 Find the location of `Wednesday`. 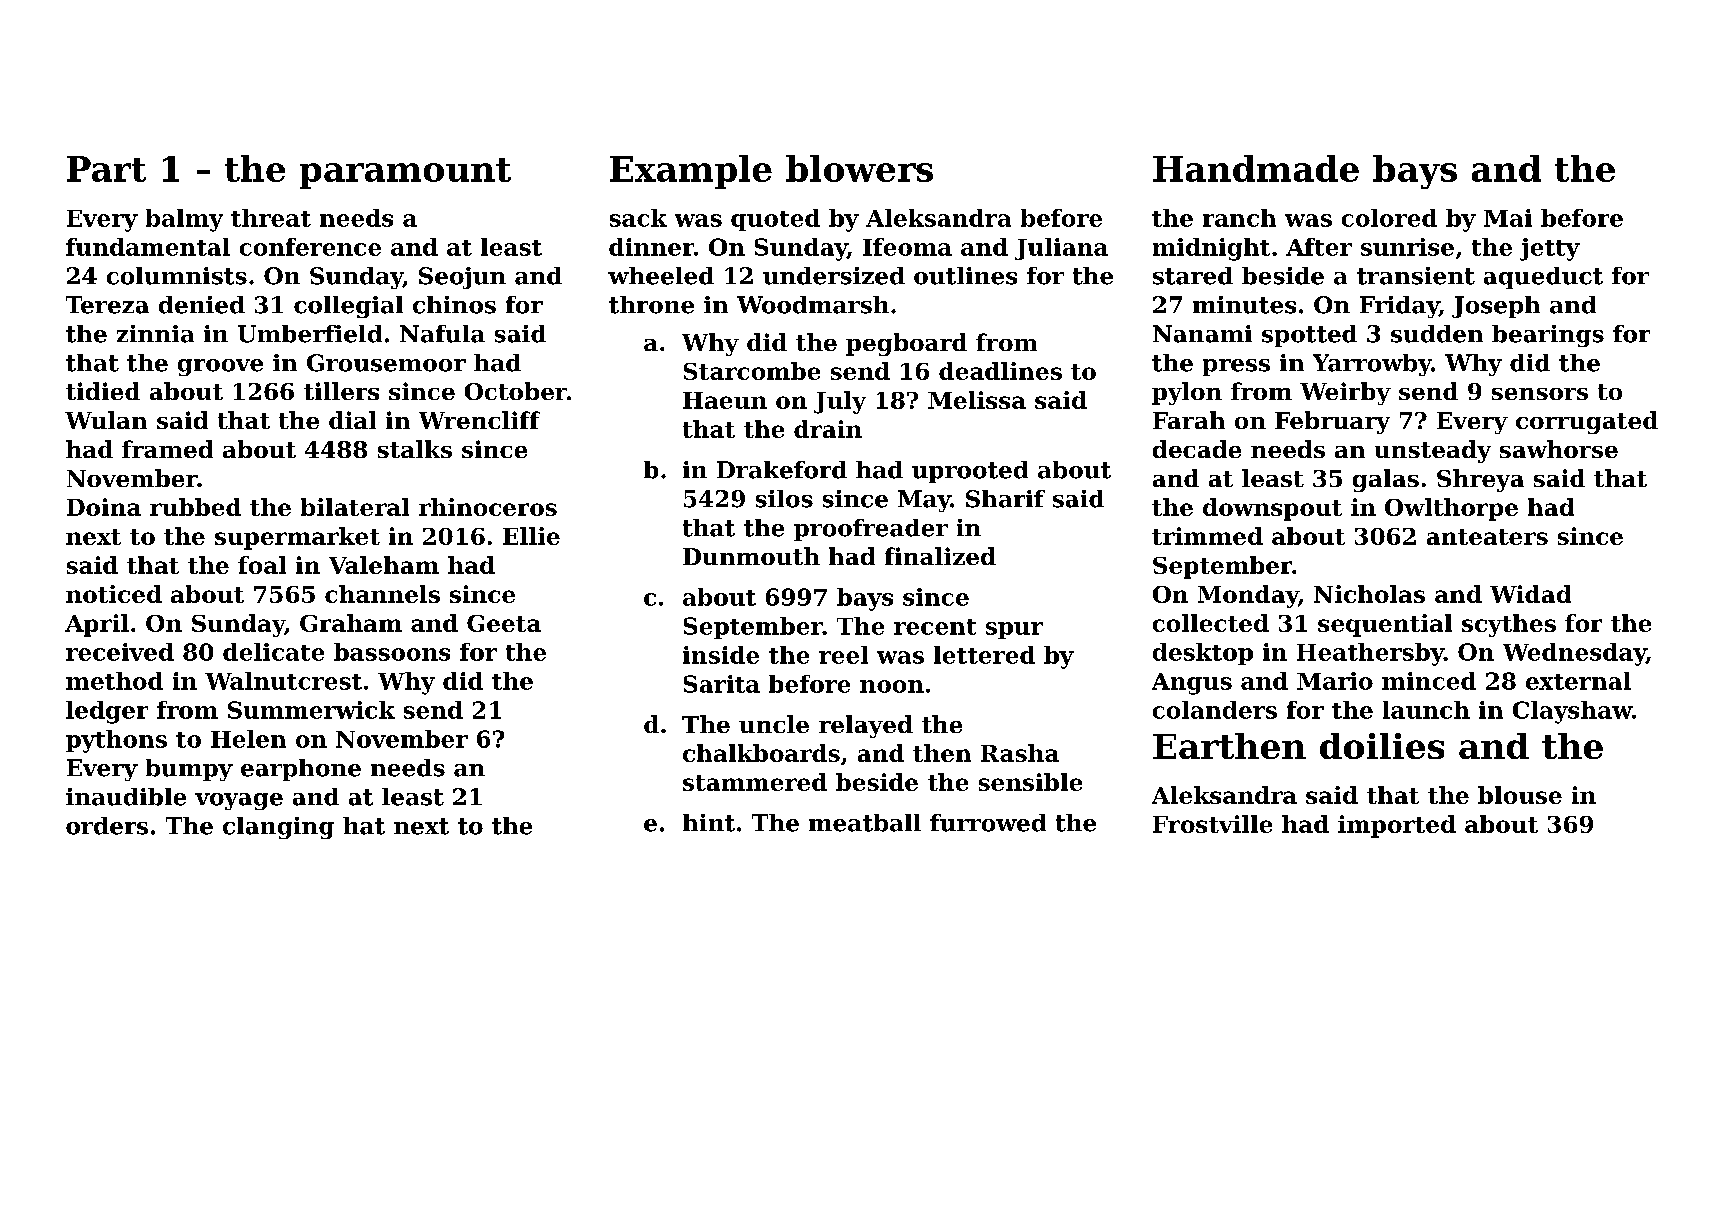

Wednesday is located at coordinates (1574, 654).
